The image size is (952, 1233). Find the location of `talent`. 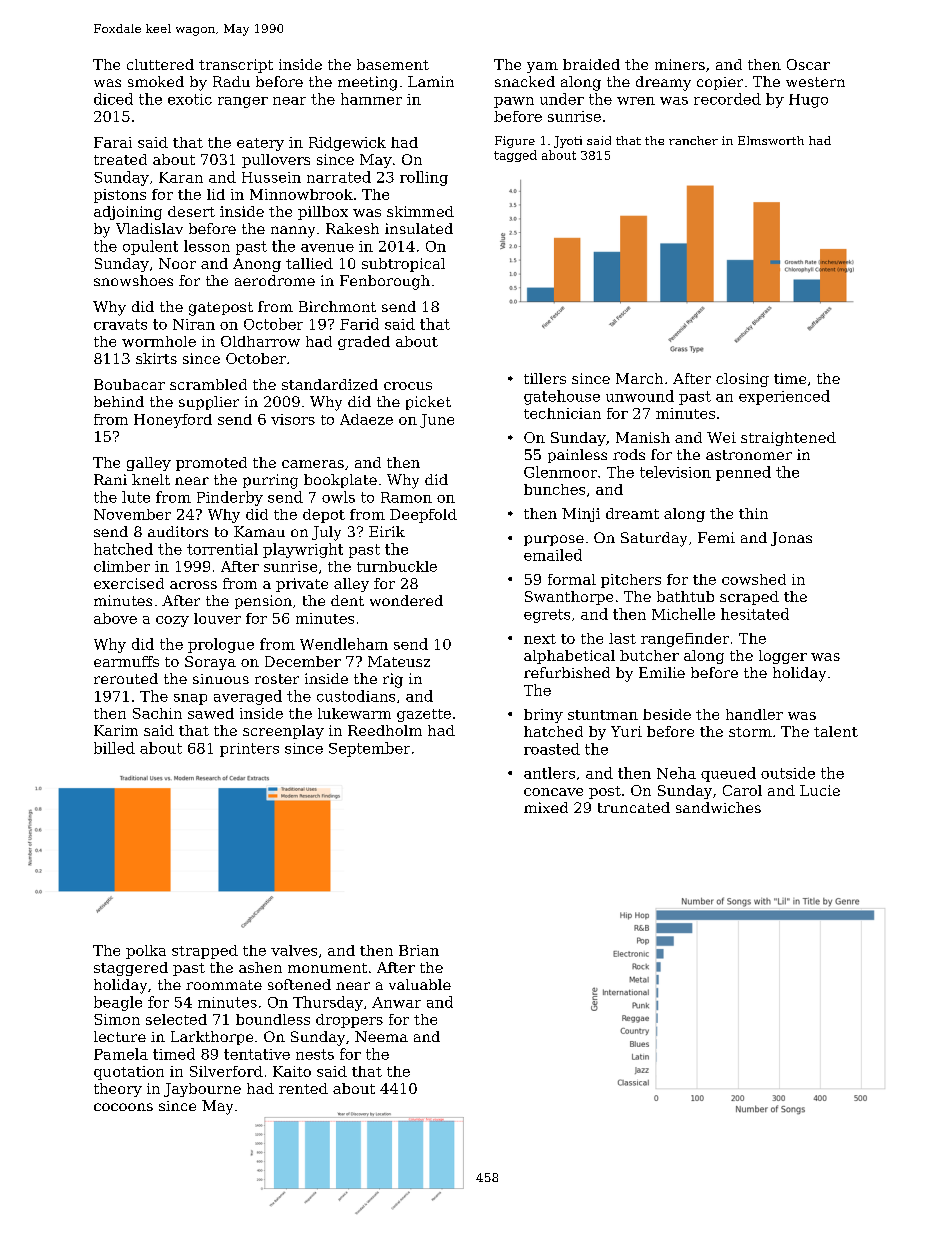

talent is located at coordinates (836, 731).
